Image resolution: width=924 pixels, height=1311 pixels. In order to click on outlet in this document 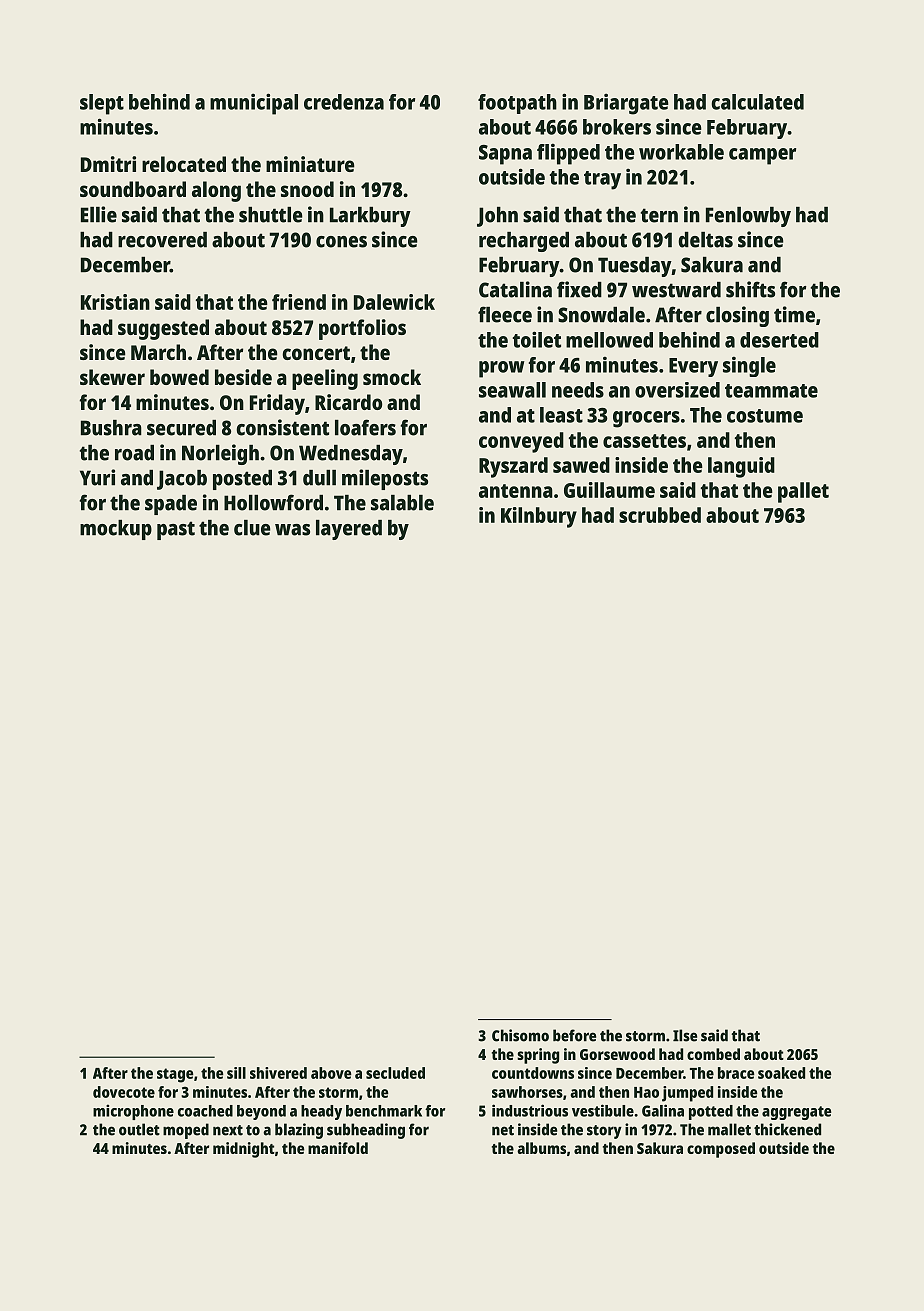, I will do `click(139, 1129)`.
